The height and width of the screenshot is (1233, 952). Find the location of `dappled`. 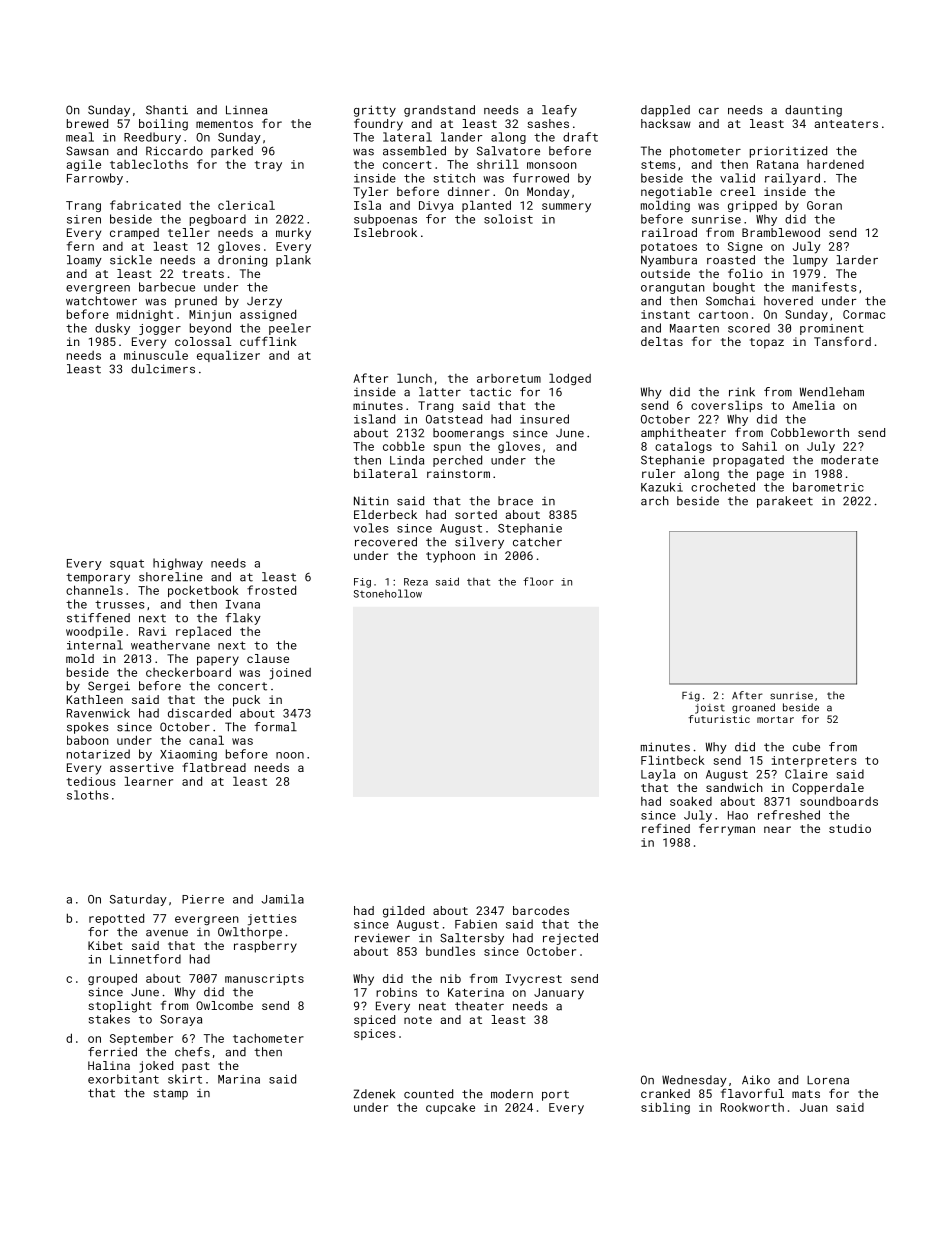

dappled is located at coordinates (665, 111).
